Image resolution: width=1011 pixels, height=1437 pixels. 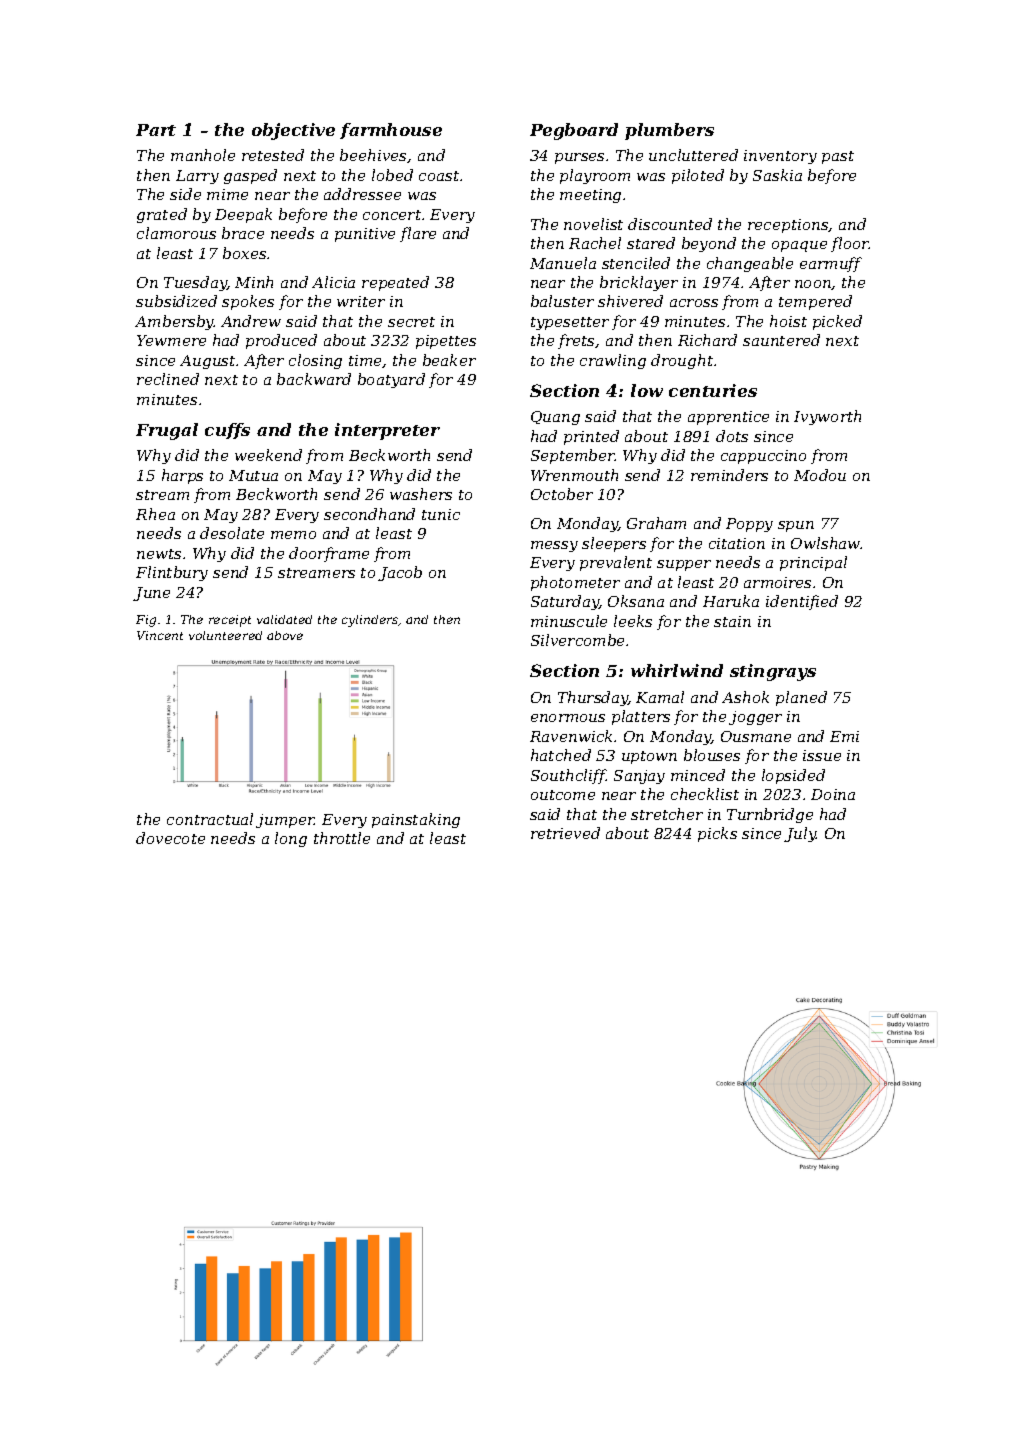 What do you see at coordinates (574, 131) in the screenshot?
I see `Pegboard` at bounding box center [574, 131].
